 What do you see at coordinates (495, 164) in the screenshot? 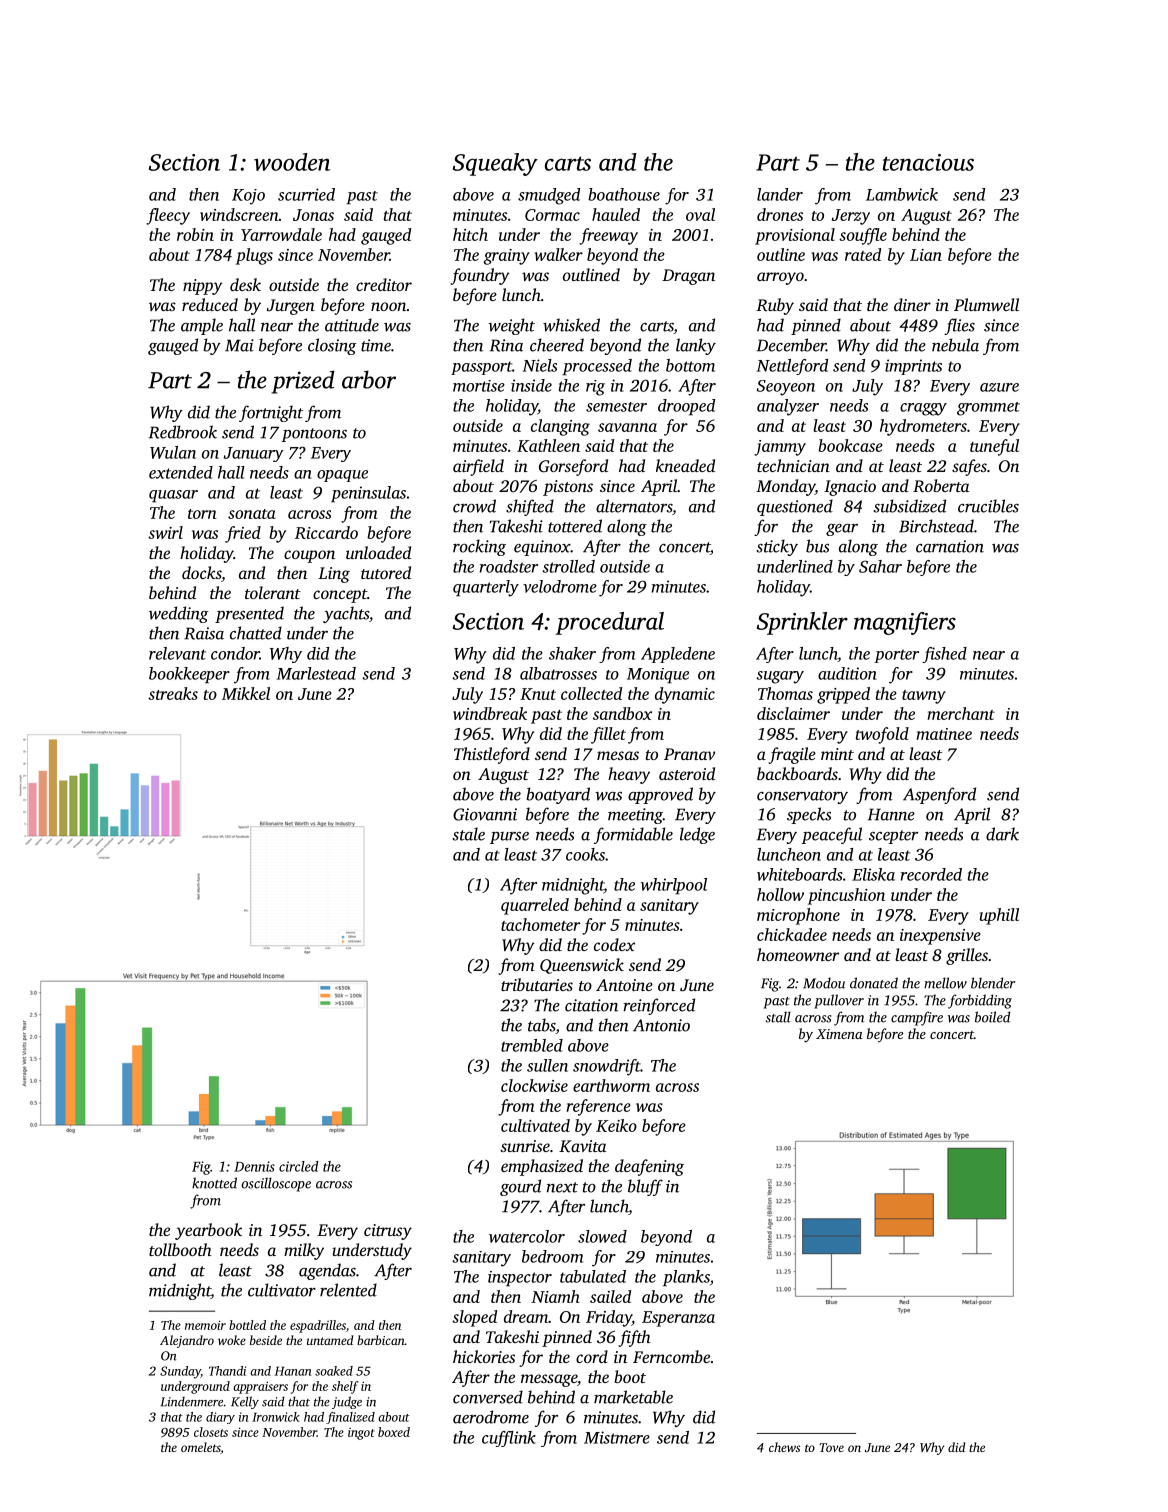
I see `Squeaky` at bounding box center [495, 164].
